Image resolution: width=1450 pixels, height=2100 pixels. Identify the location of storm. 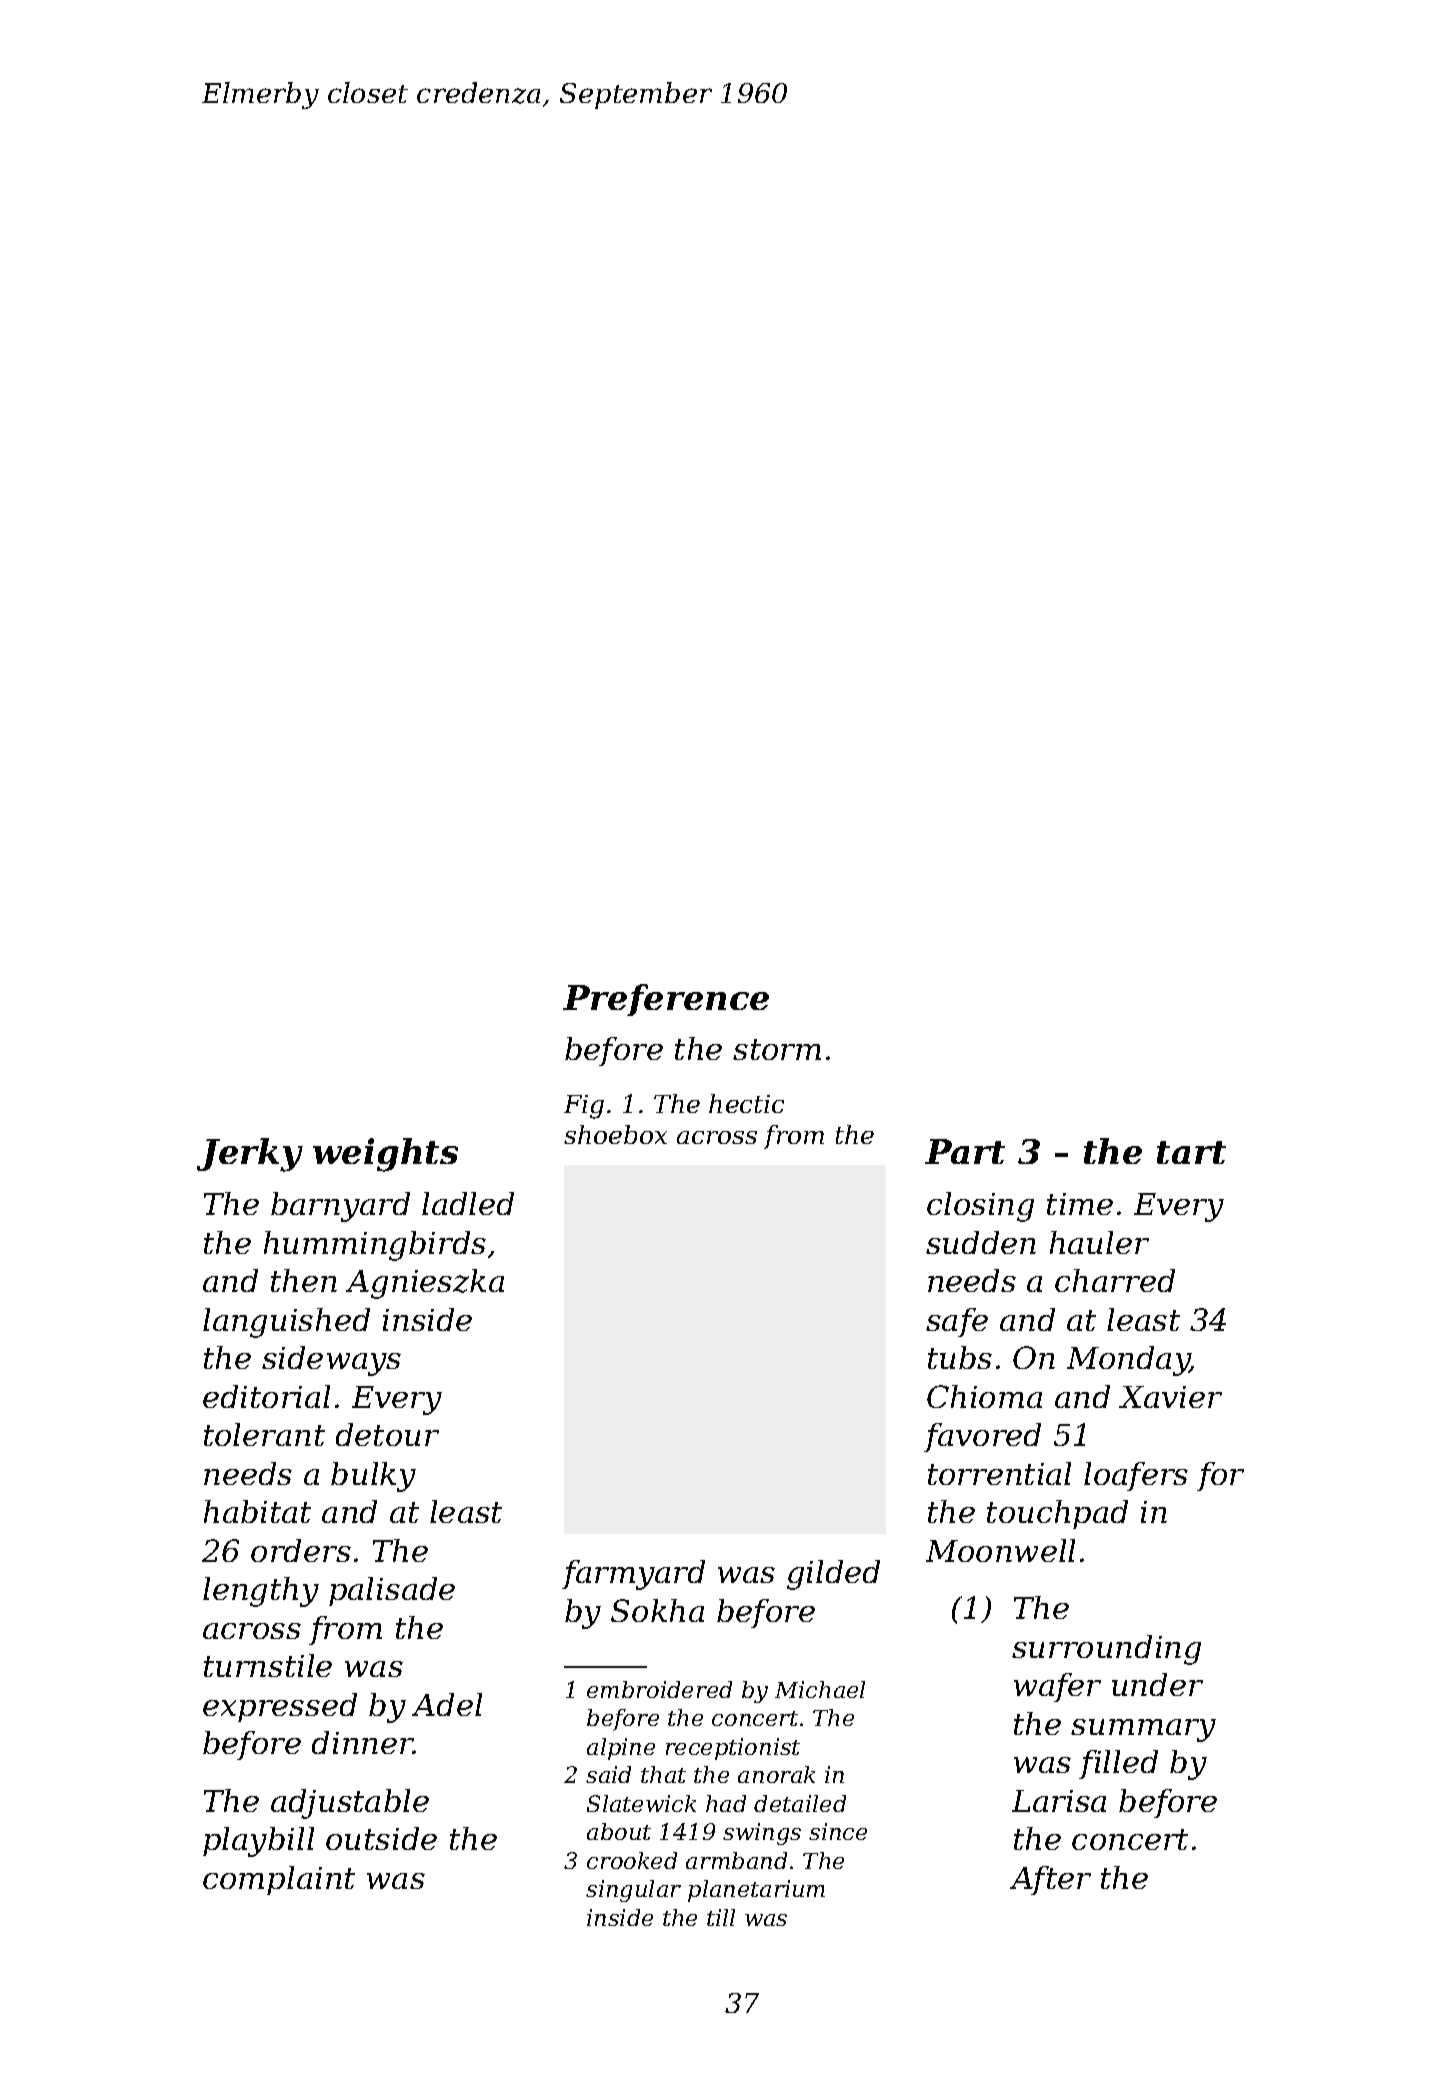
(777, 1049).
